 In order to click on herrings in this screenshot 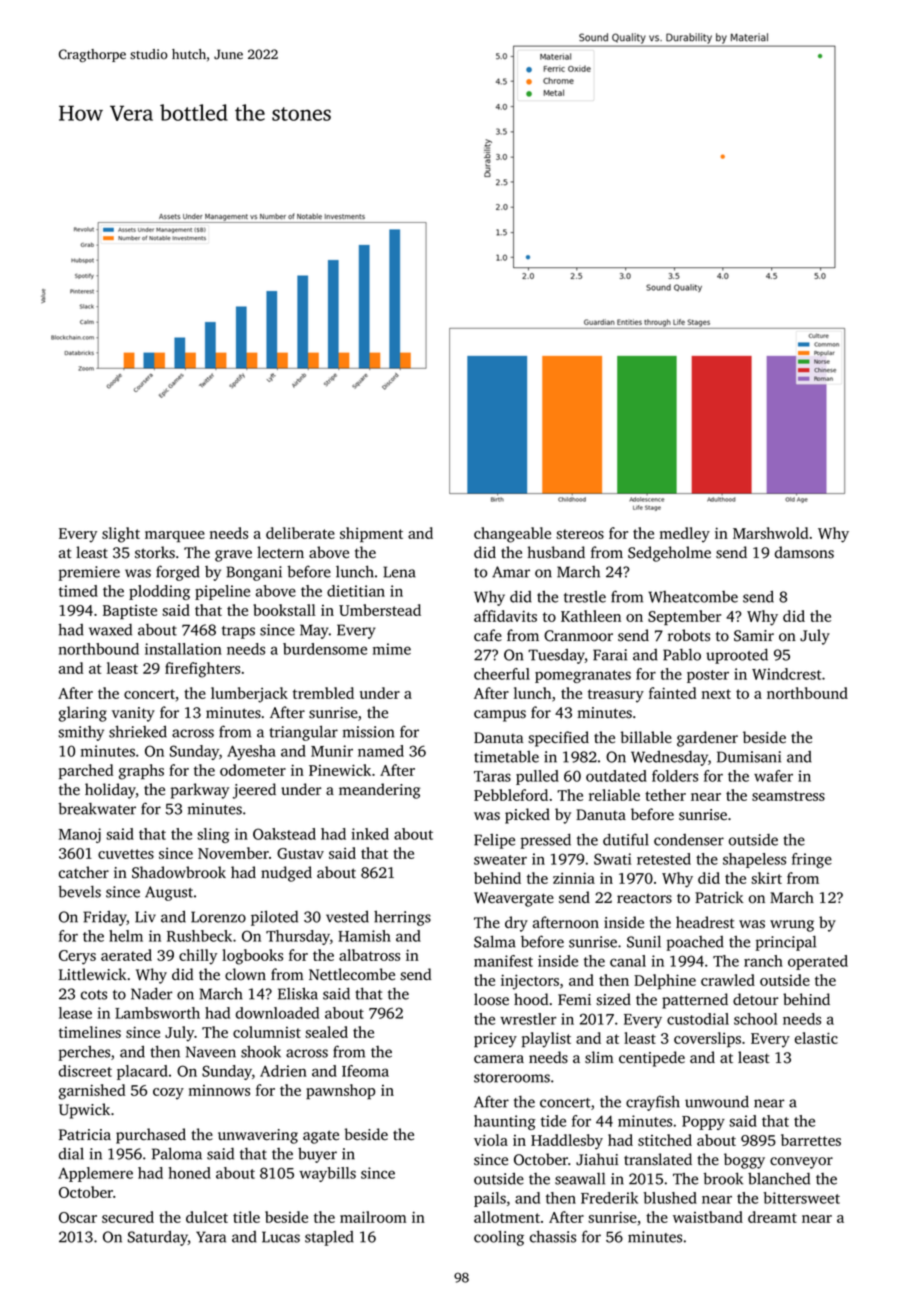, I will do `click(402, 918)`.
